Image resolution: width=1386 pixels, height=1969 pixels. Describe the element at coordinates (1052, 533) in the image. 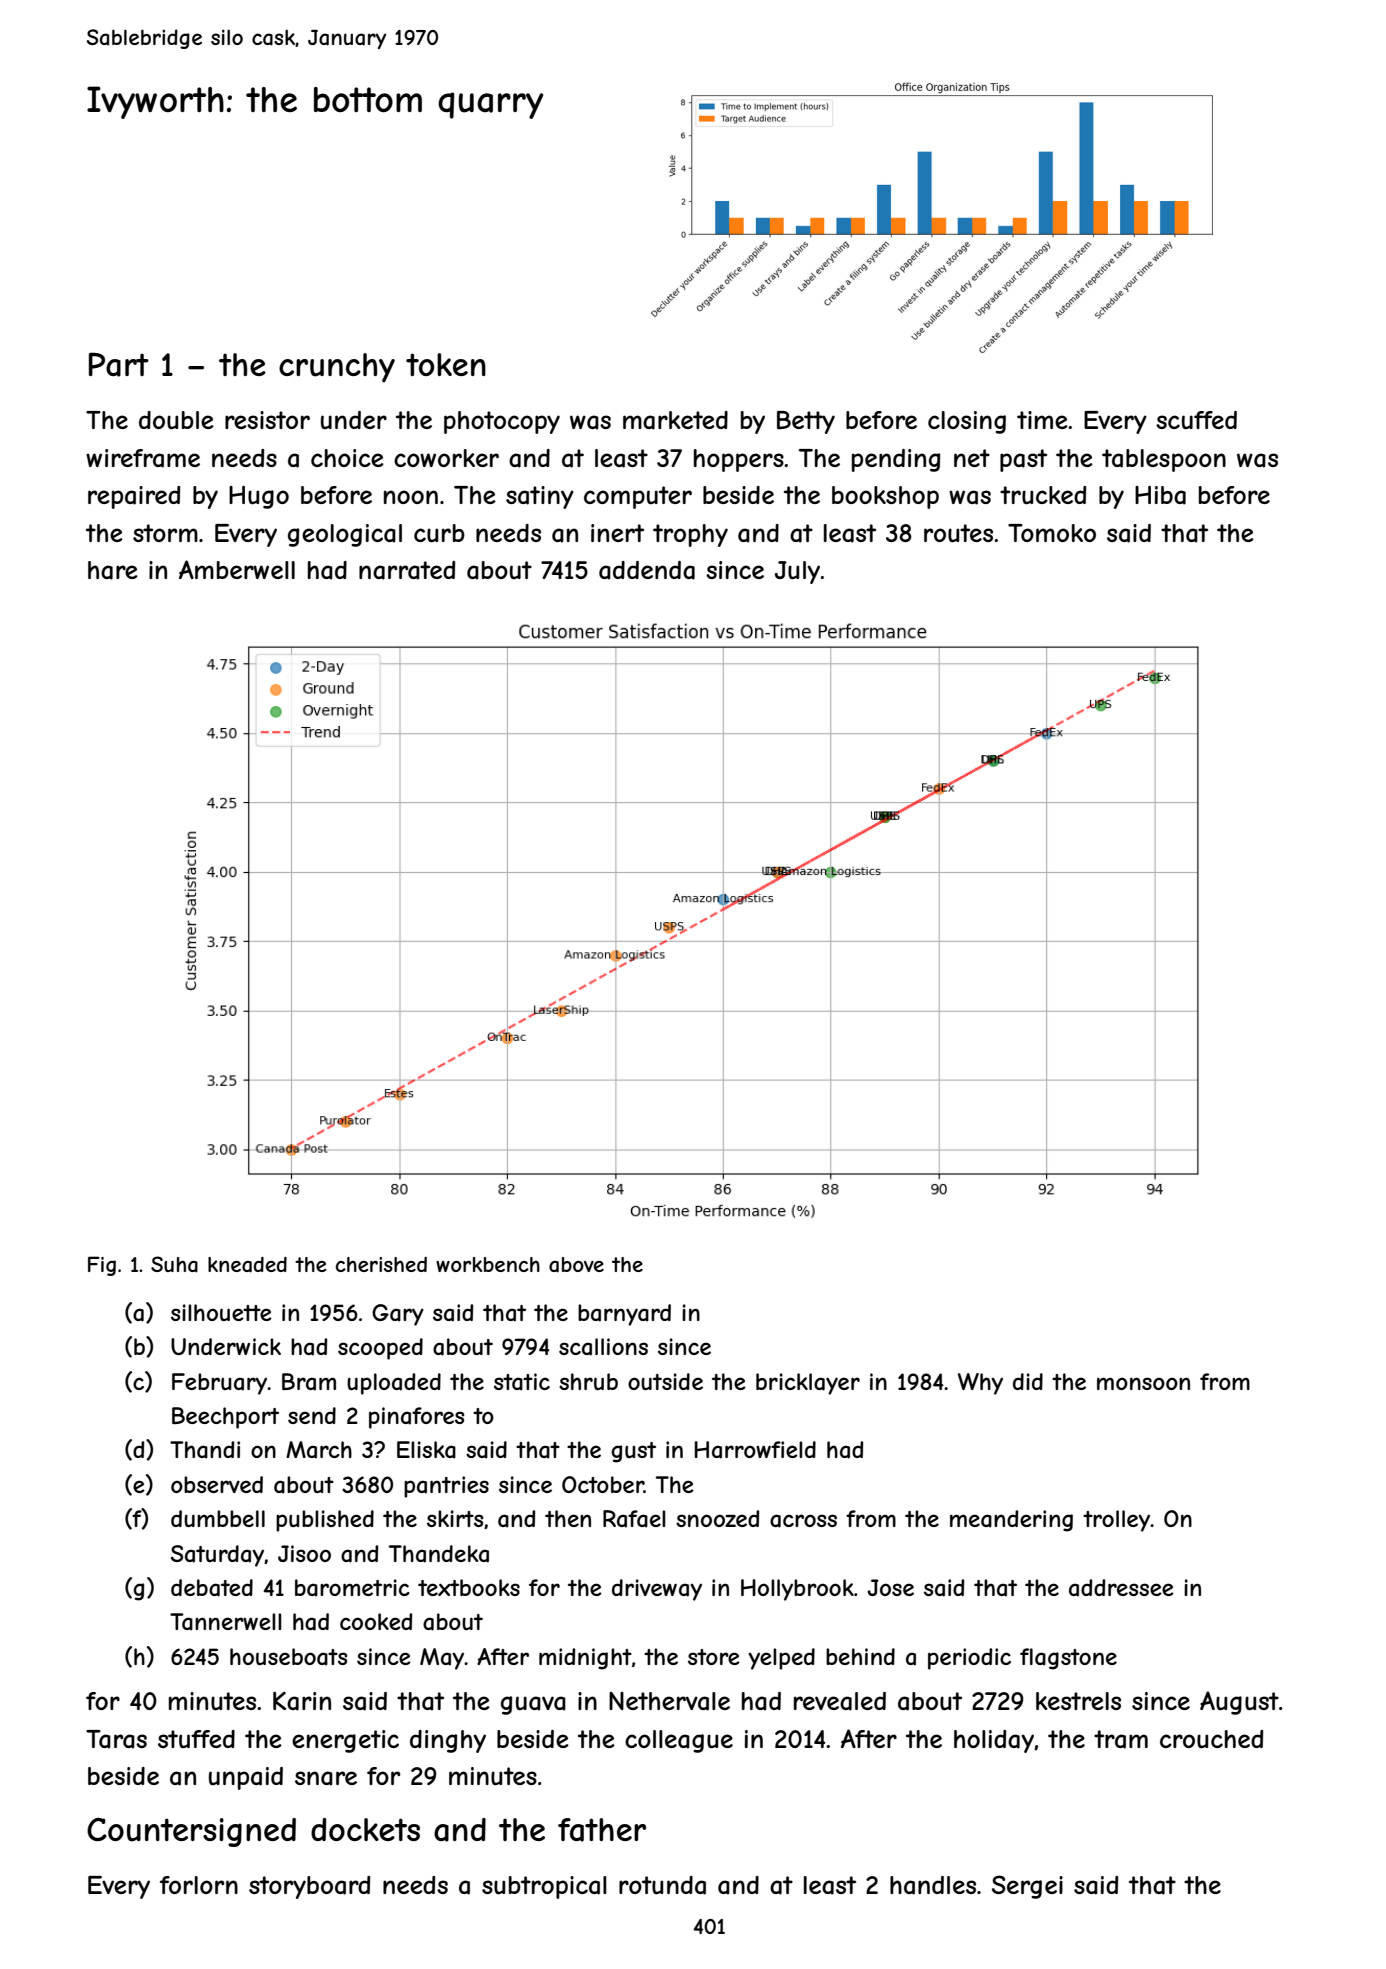

I see `Tomoko` at that location.
